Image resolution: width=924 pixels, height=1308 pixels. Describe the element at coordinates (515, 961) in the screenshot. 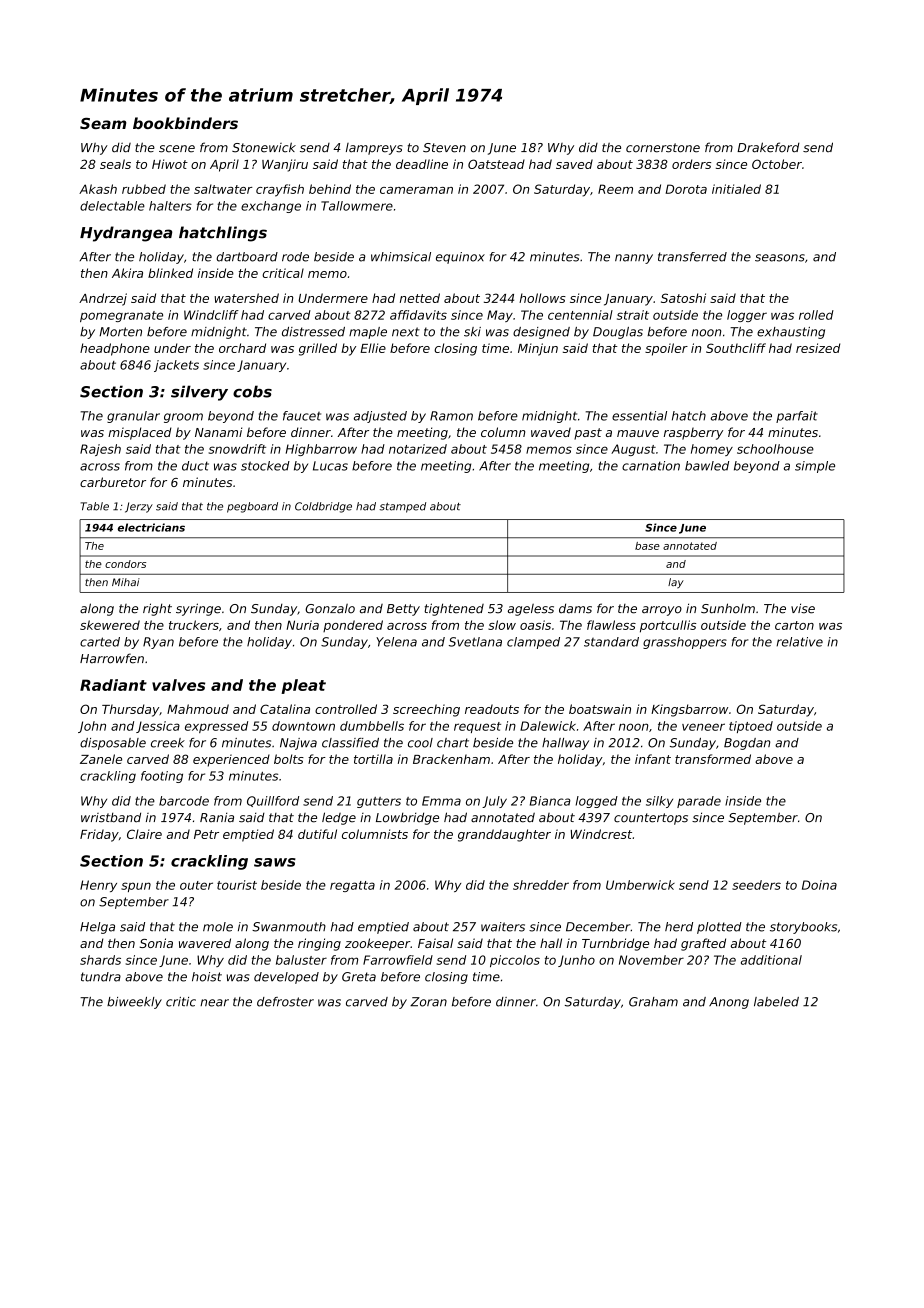

I see `piccolos` at that location.
